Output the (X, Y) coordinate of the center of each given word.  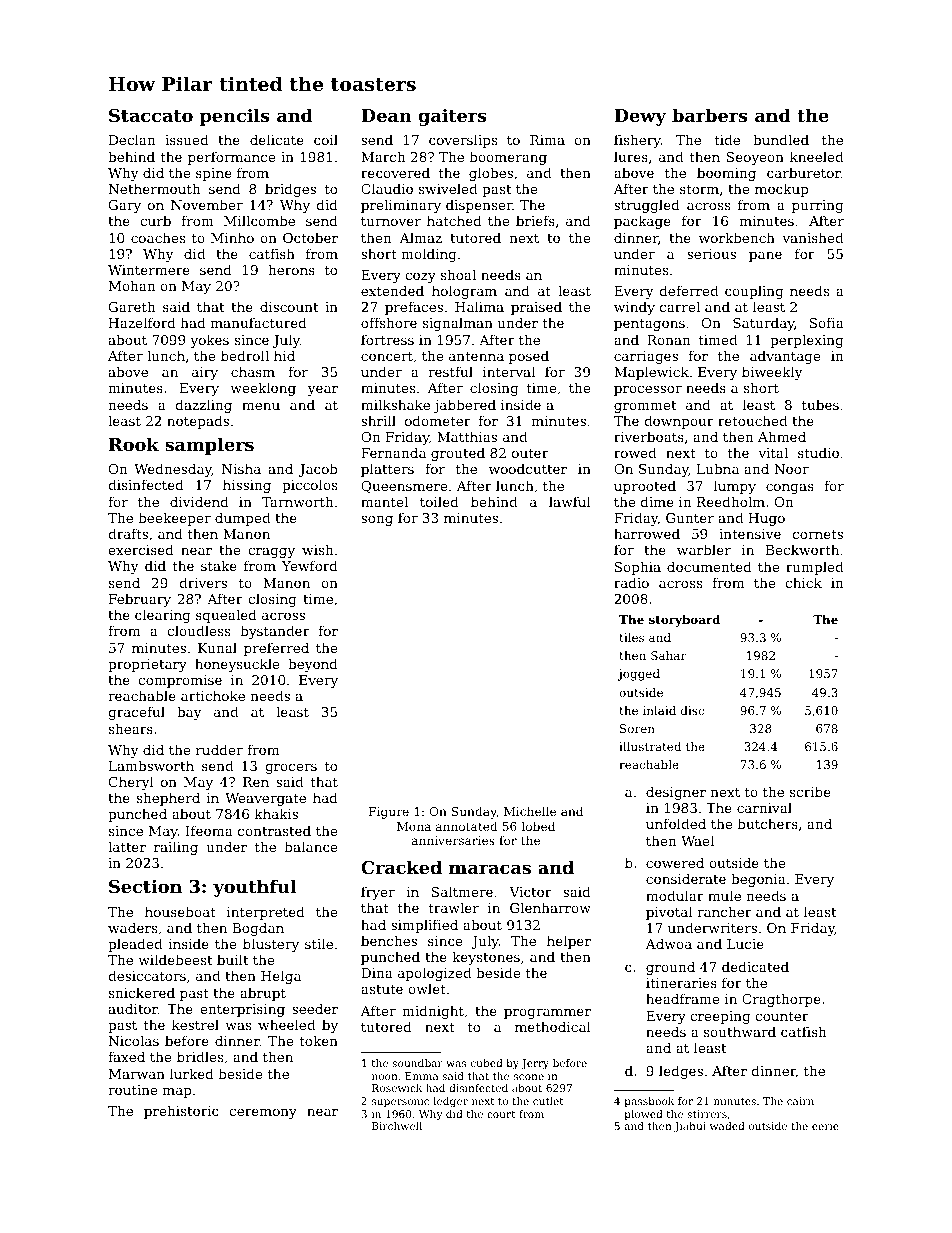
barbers (709, 115)
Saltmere (462, 891)
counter (782, 1016)
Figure (389, 813)
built (232, 959)
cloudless (198, 630)
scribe (810, 791)
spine (214, 174)
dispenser (479, 206)
